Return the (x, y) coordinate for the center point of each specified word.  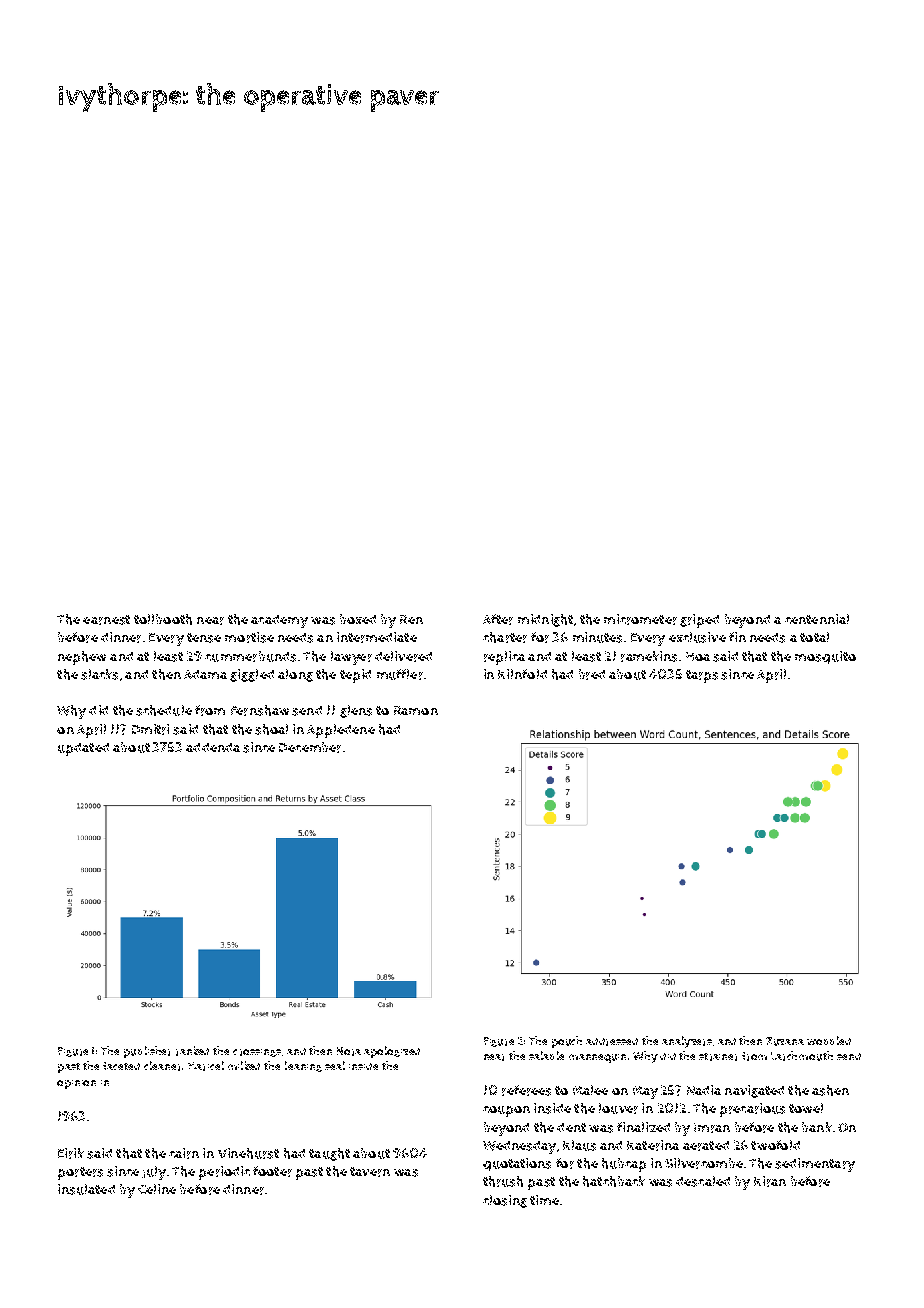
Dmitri (150, 729)
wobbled (829, 1040)
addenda (213, 747)
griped (699, 621)
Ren (411, 619)
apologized (392, 1052)
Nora (349, 1051)
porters (80, 1173)
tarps (702, 676)
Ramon (416, 710)
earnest (106, 620)
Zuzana (785, 1041)
